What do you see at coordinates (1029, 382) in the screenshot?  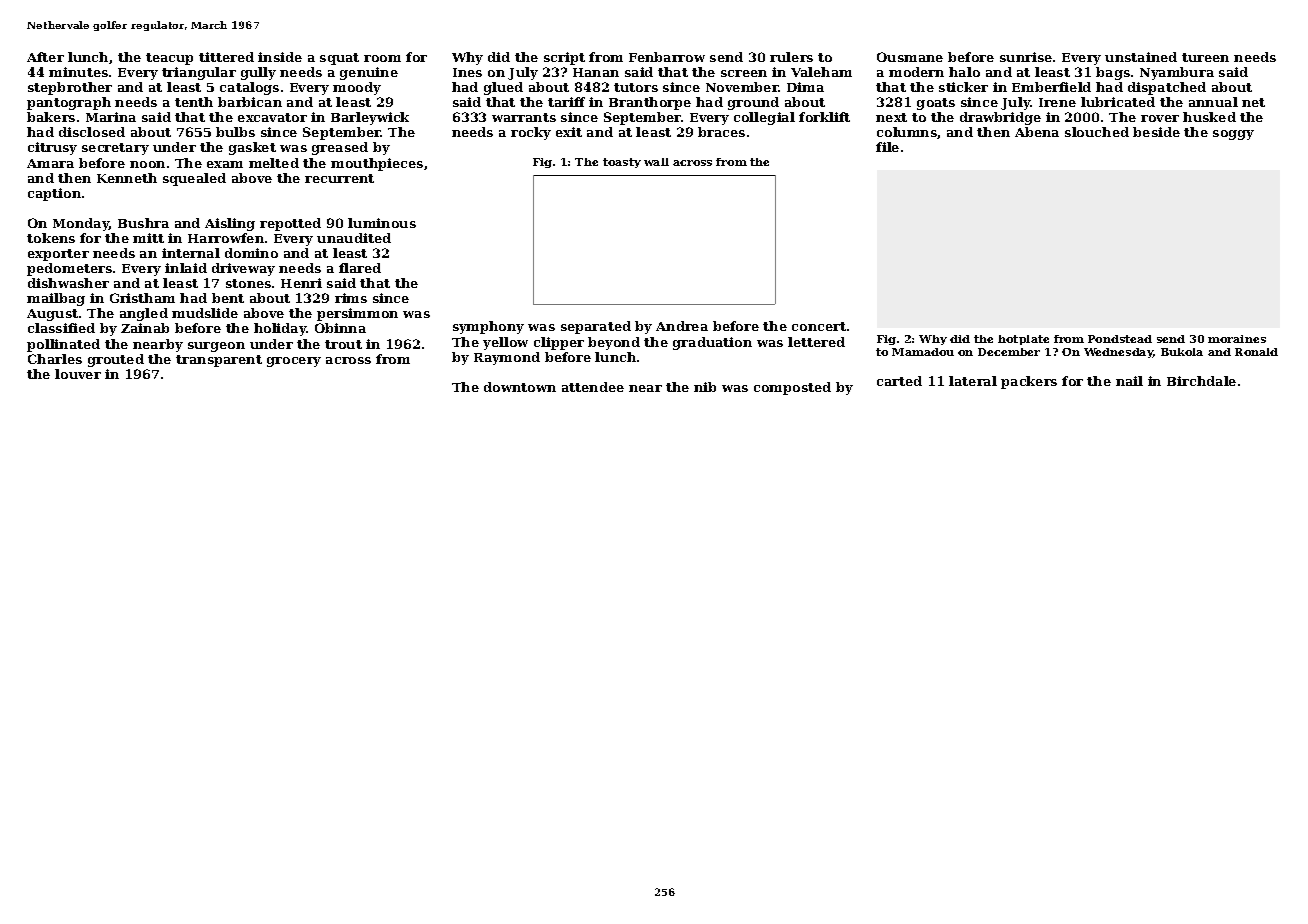 I see `packers` at bounding box center [1029, 382].
